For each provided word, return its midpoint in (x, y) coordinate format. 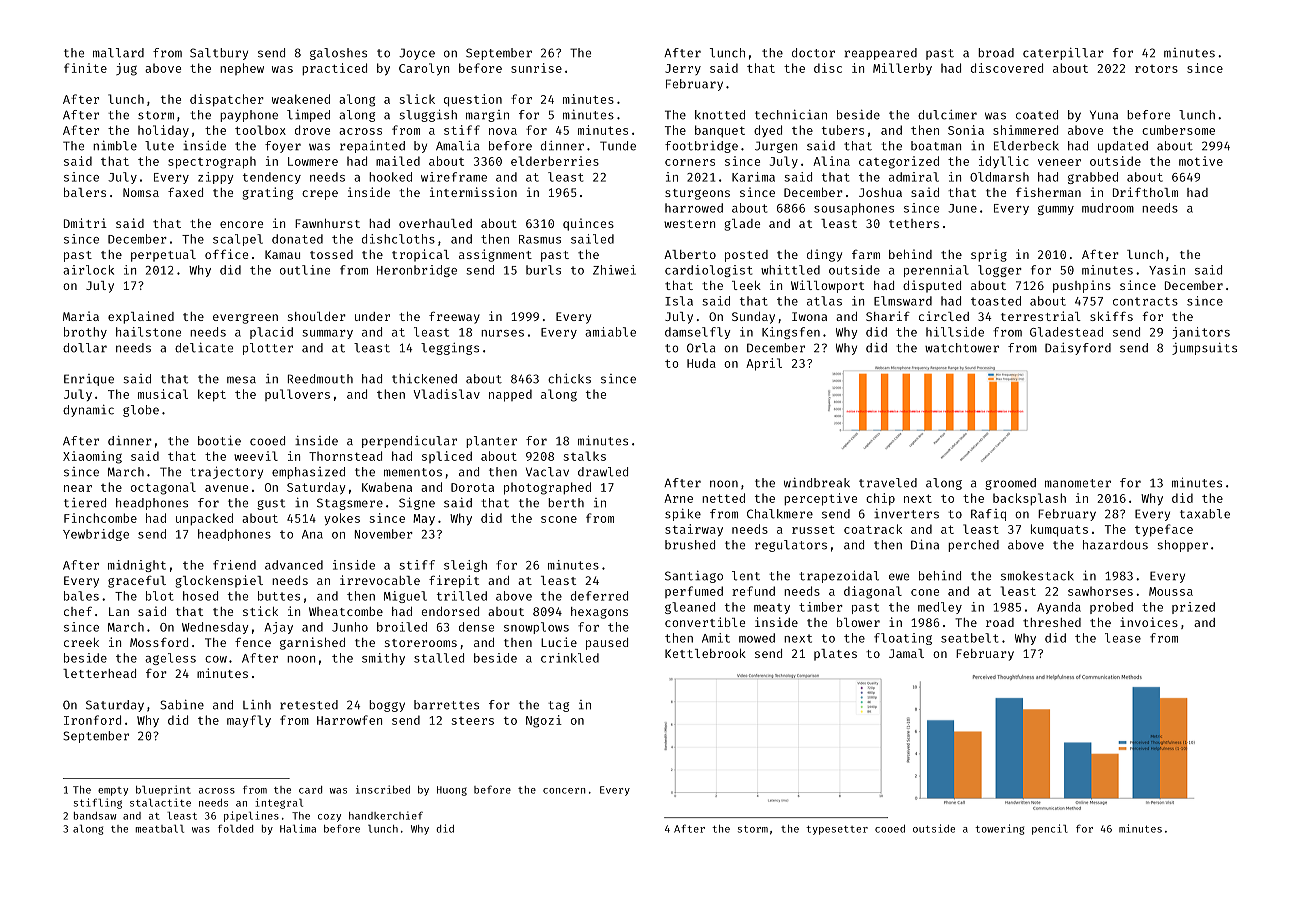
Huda (701, 363)
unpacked (204, 519)
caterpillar (1063, 54)
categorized (899, 162)
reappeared (880, 54)
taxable (1205, 514)
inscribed (383, 789)
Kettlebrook (705, 653)
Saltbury (219, 54)
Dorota (472, 487)
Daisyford (1078, 349)
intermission (473, 192)
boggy (387, 706)
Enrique (89, 380)
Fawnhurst (327, 223)
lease (1123, 638)
